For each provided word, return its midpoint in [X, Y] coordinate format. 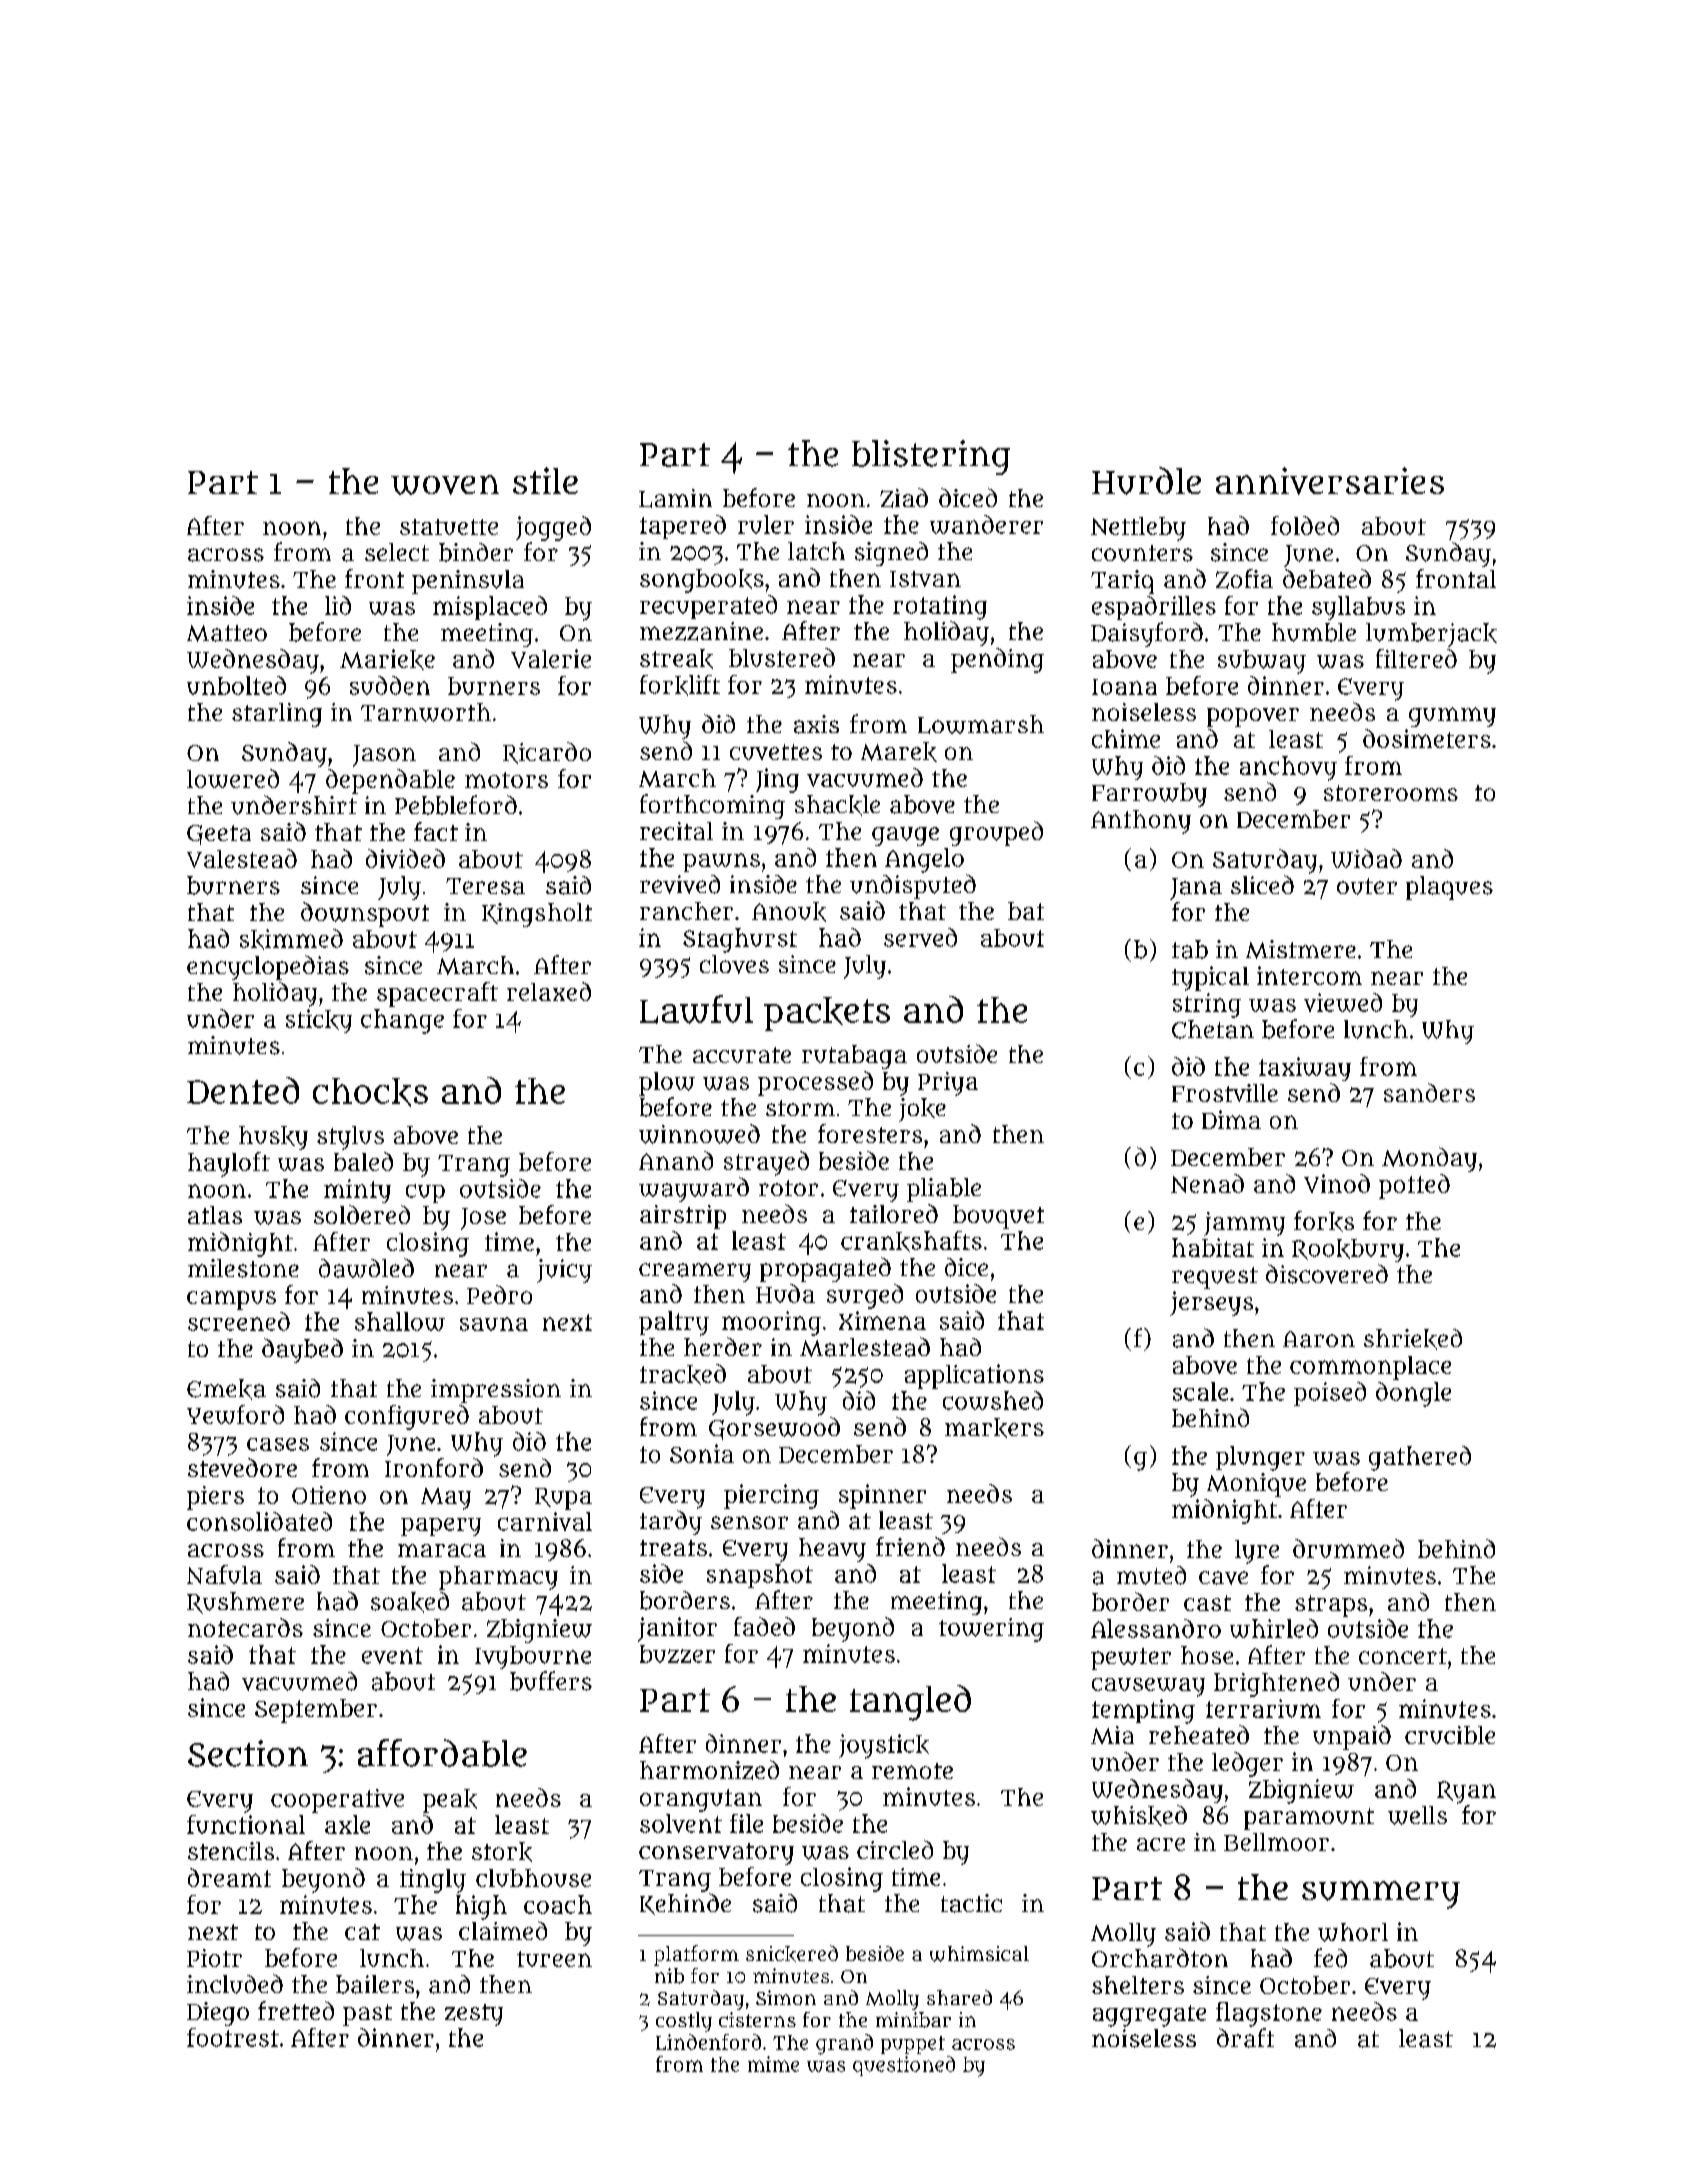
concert [1403, 1656]
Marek [899, 752]
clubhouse [533, 1878]
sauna [494, 1324]
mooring [771, 1323]
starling [277, 715]
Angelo [924, 860]
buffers [551, 1681]
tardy [671, 1522]
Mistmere [1301, 949]
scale [1200, 1391]
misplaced [490, 608]
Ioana [1124, 687]
